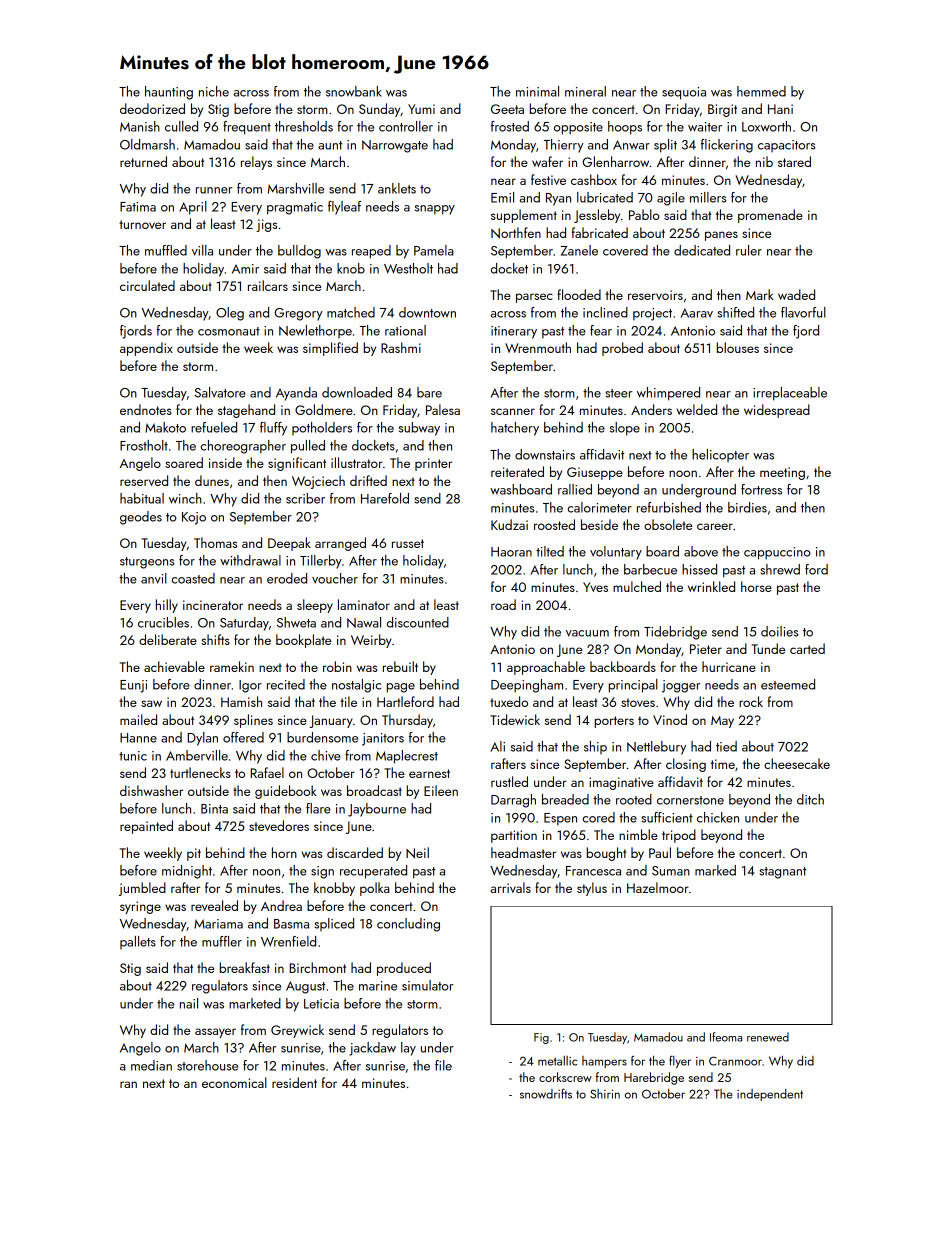 The width and height of the page is (952, 1233). Describe the element at coordinates (729, 666) in the page. I see `hurricane` at that location.
